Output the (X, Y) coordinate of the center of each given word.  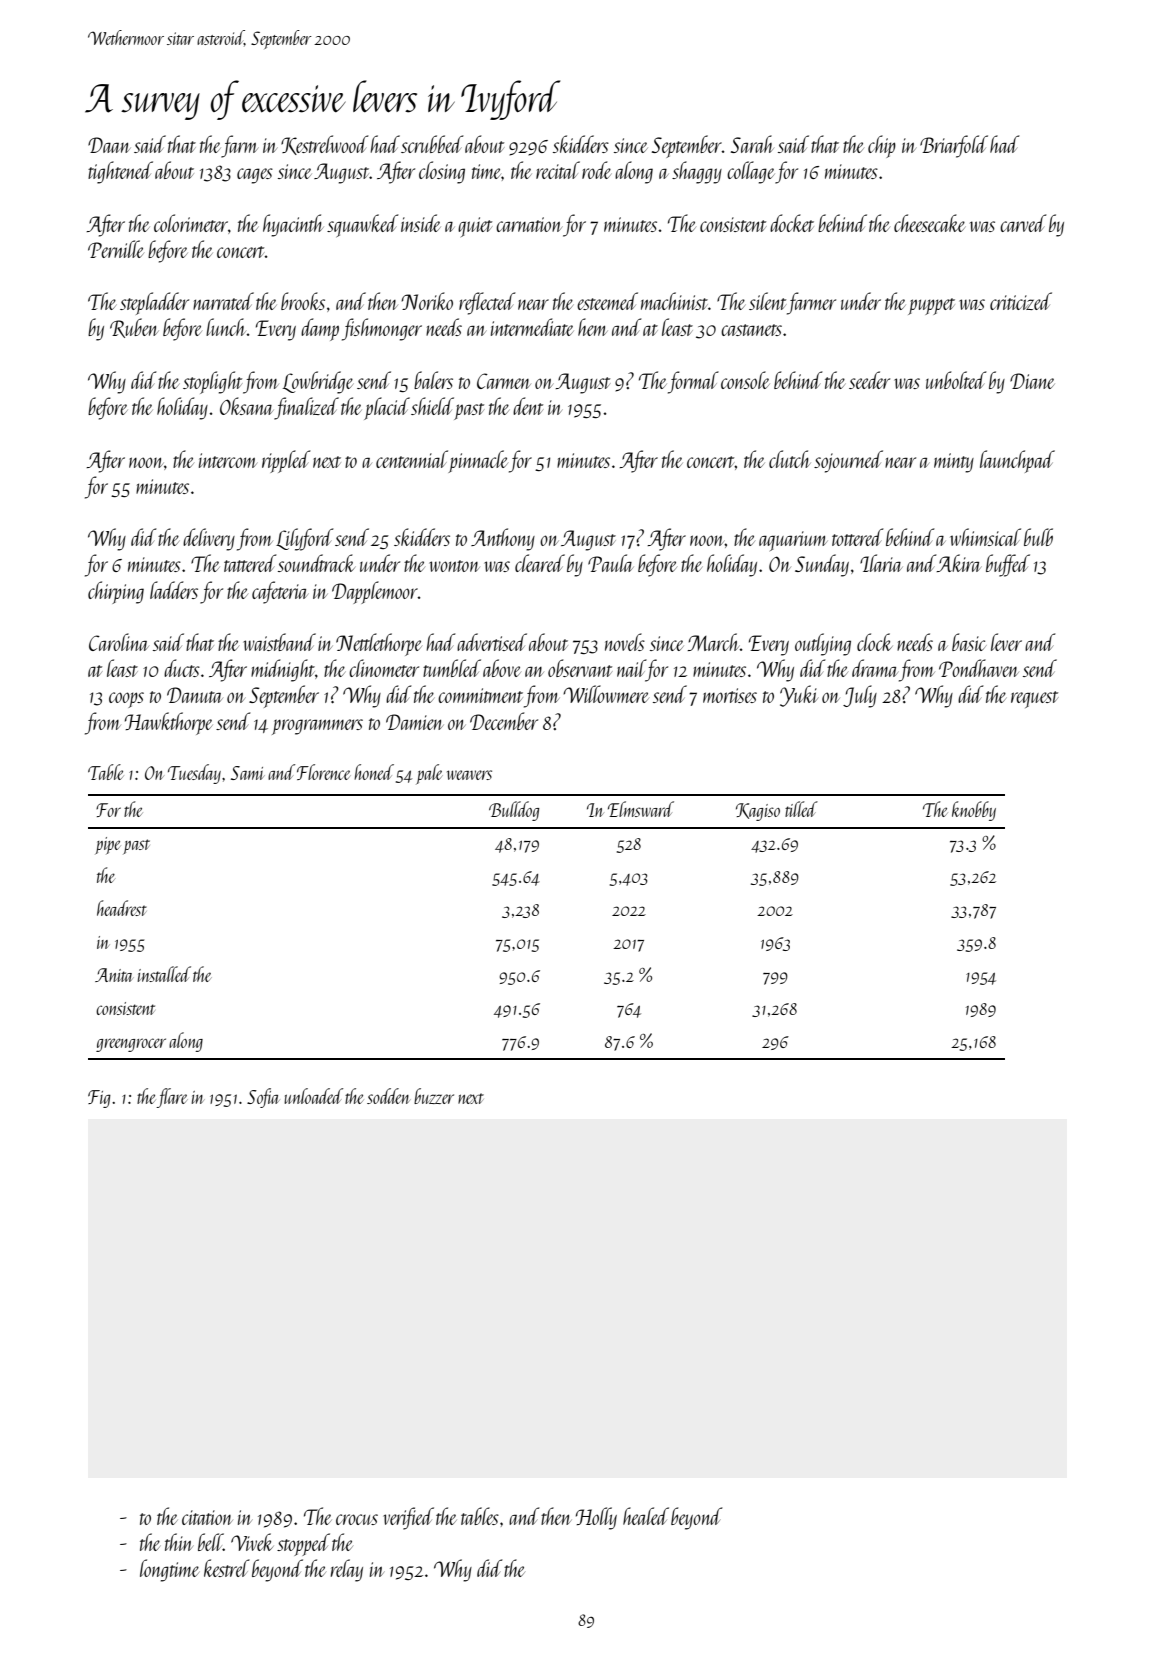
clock (875, 642)
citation (207, 1517)
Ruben (134, 328)
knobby (974, 811)
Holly (596, 1518)
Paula (611, 563)
